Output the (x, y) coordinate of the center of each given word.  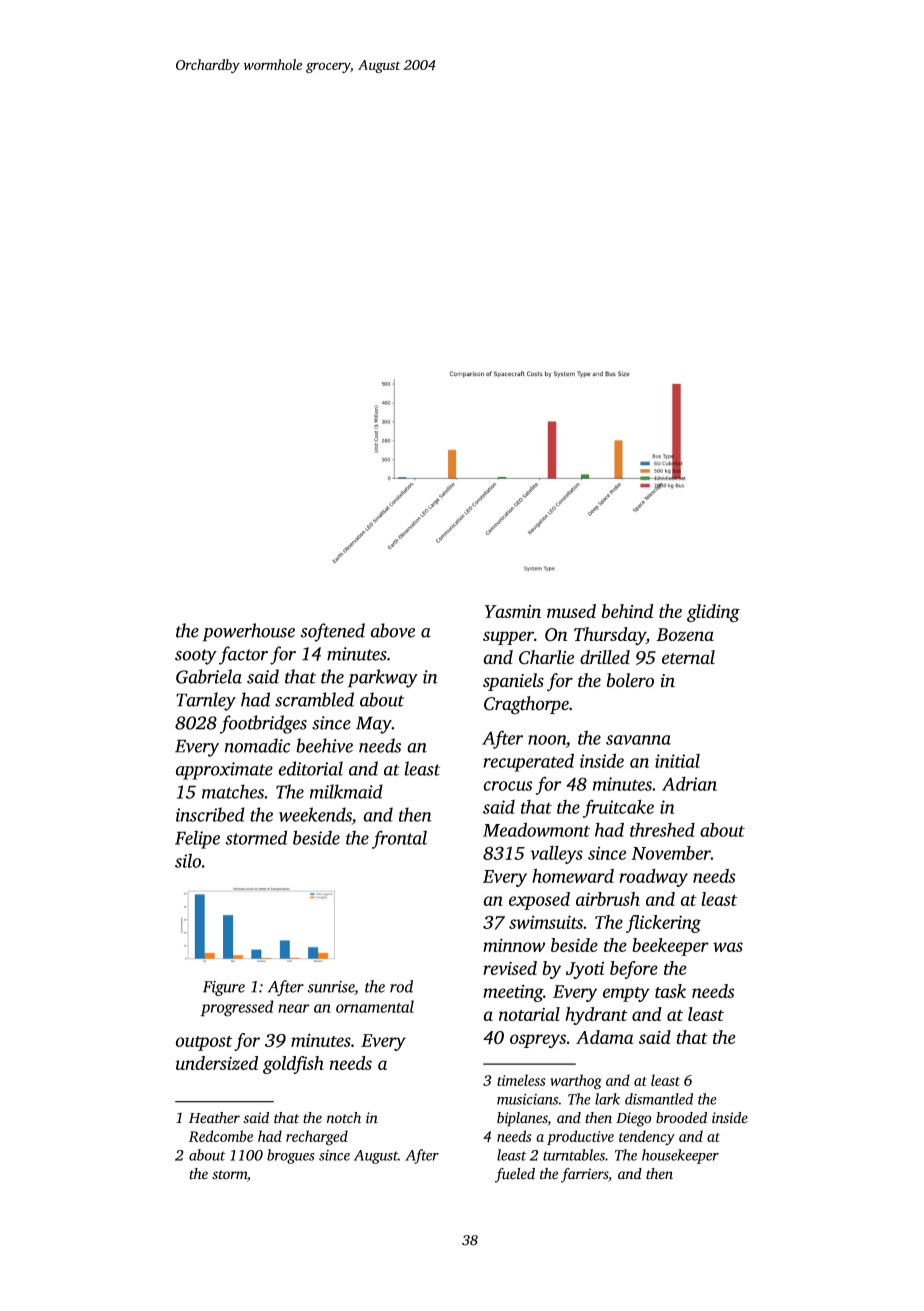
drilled (605, 657)
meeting (513, 993)
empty (626, 994)
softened (332, 632)
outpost (204, 1043)
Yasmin (513, 611)
